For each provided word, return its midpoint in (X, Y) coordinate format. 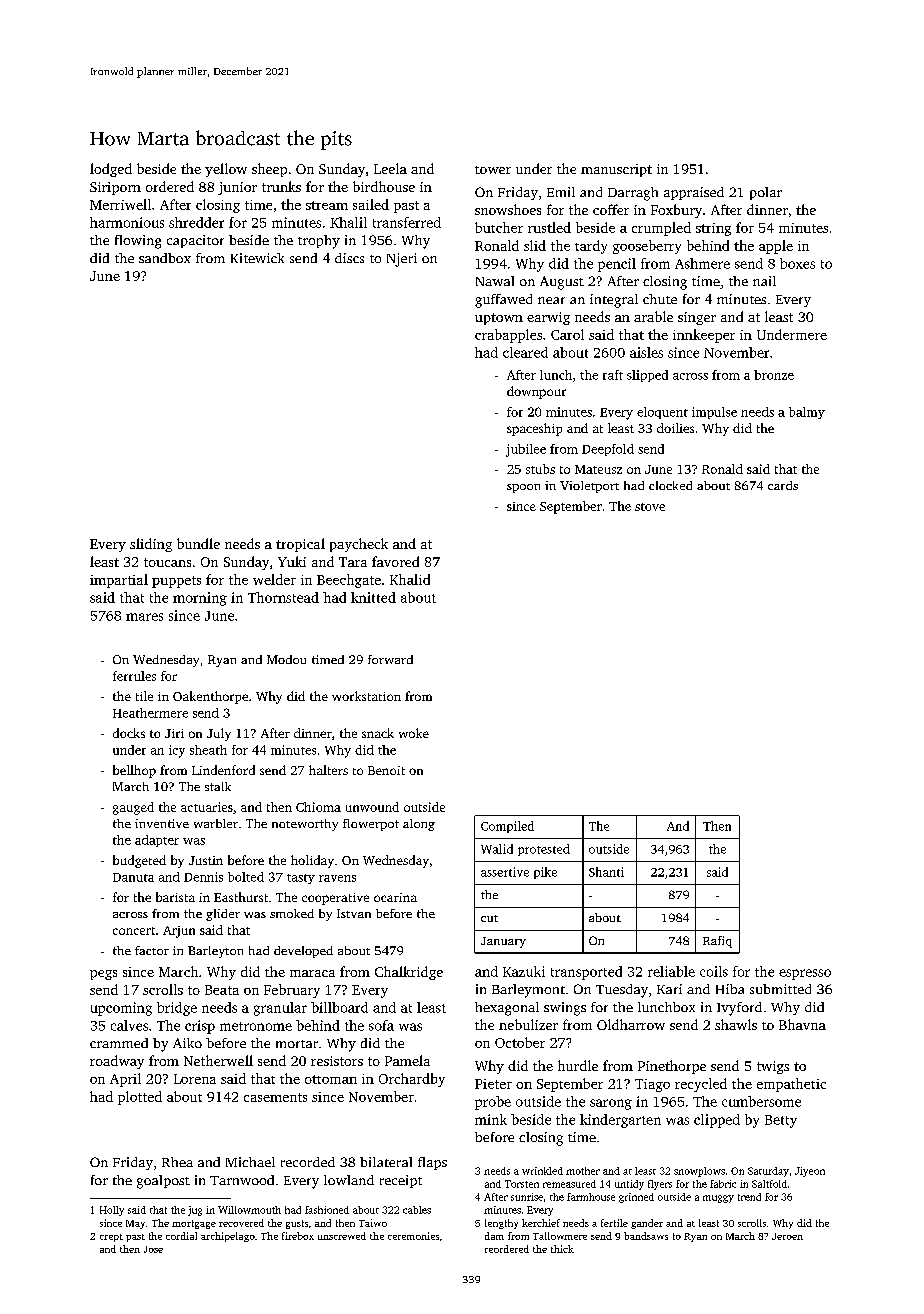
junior (237, 188)
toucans (167, 562)
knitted (373, 597)
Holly (112, 1211)
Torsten (522, 1184)
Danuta (133, 877)
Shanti (606, 872)
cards (783, 485)
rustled (549, 227)
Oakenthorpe (210, 697)
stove (650, 507)
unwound (372, 807)
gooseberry (647, 247)
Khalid (410, 579)
